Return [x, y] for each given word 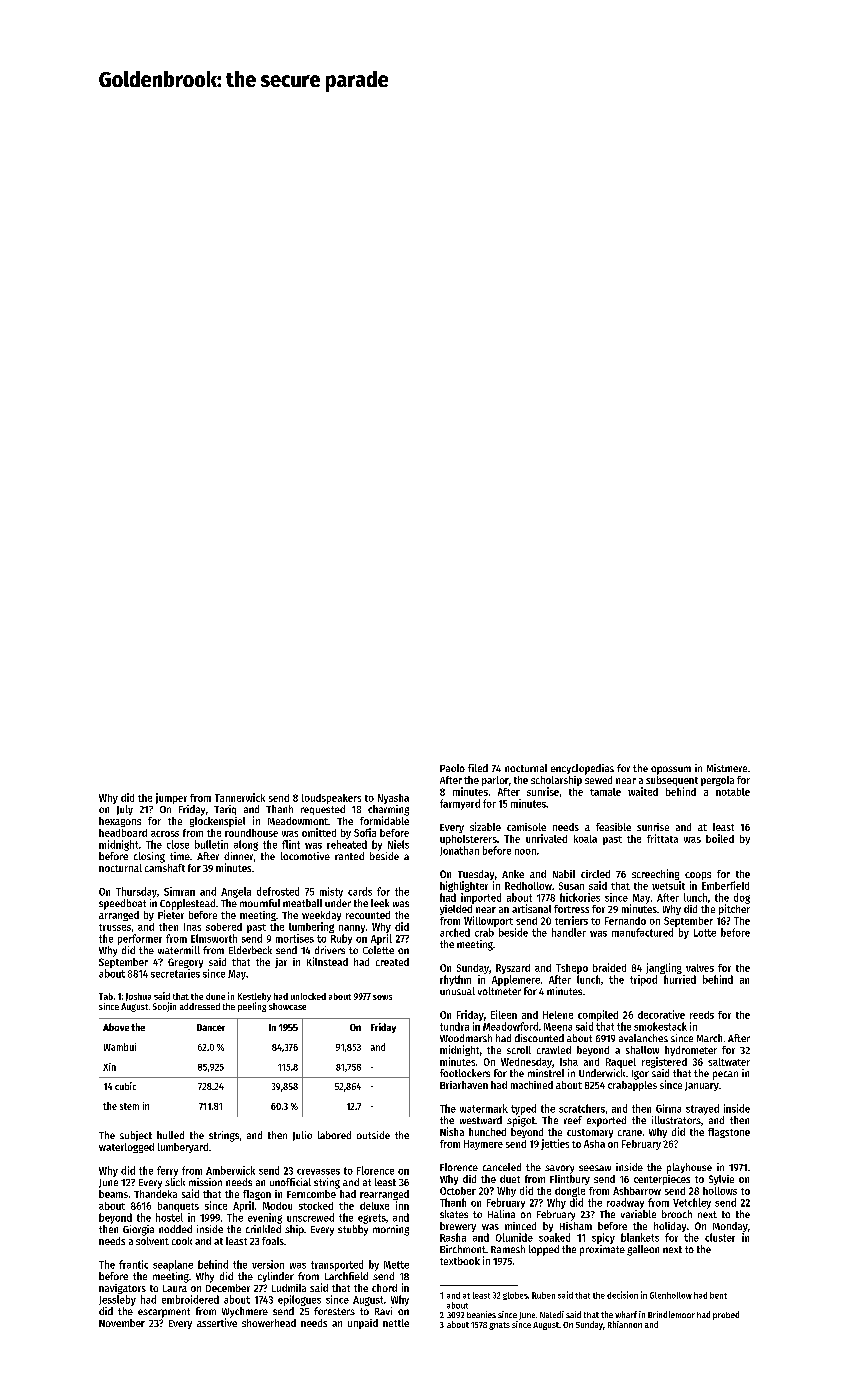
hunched [487, 1132]
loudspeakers [331, 799]
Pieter [171, 914]
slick [175, 1182]
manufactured [642, 932]
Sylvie [721, 1180]
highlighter [464, 886]
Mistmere [727, 768]
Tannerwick [240, 797]
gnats [499, 1326]
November [122, 1323]
